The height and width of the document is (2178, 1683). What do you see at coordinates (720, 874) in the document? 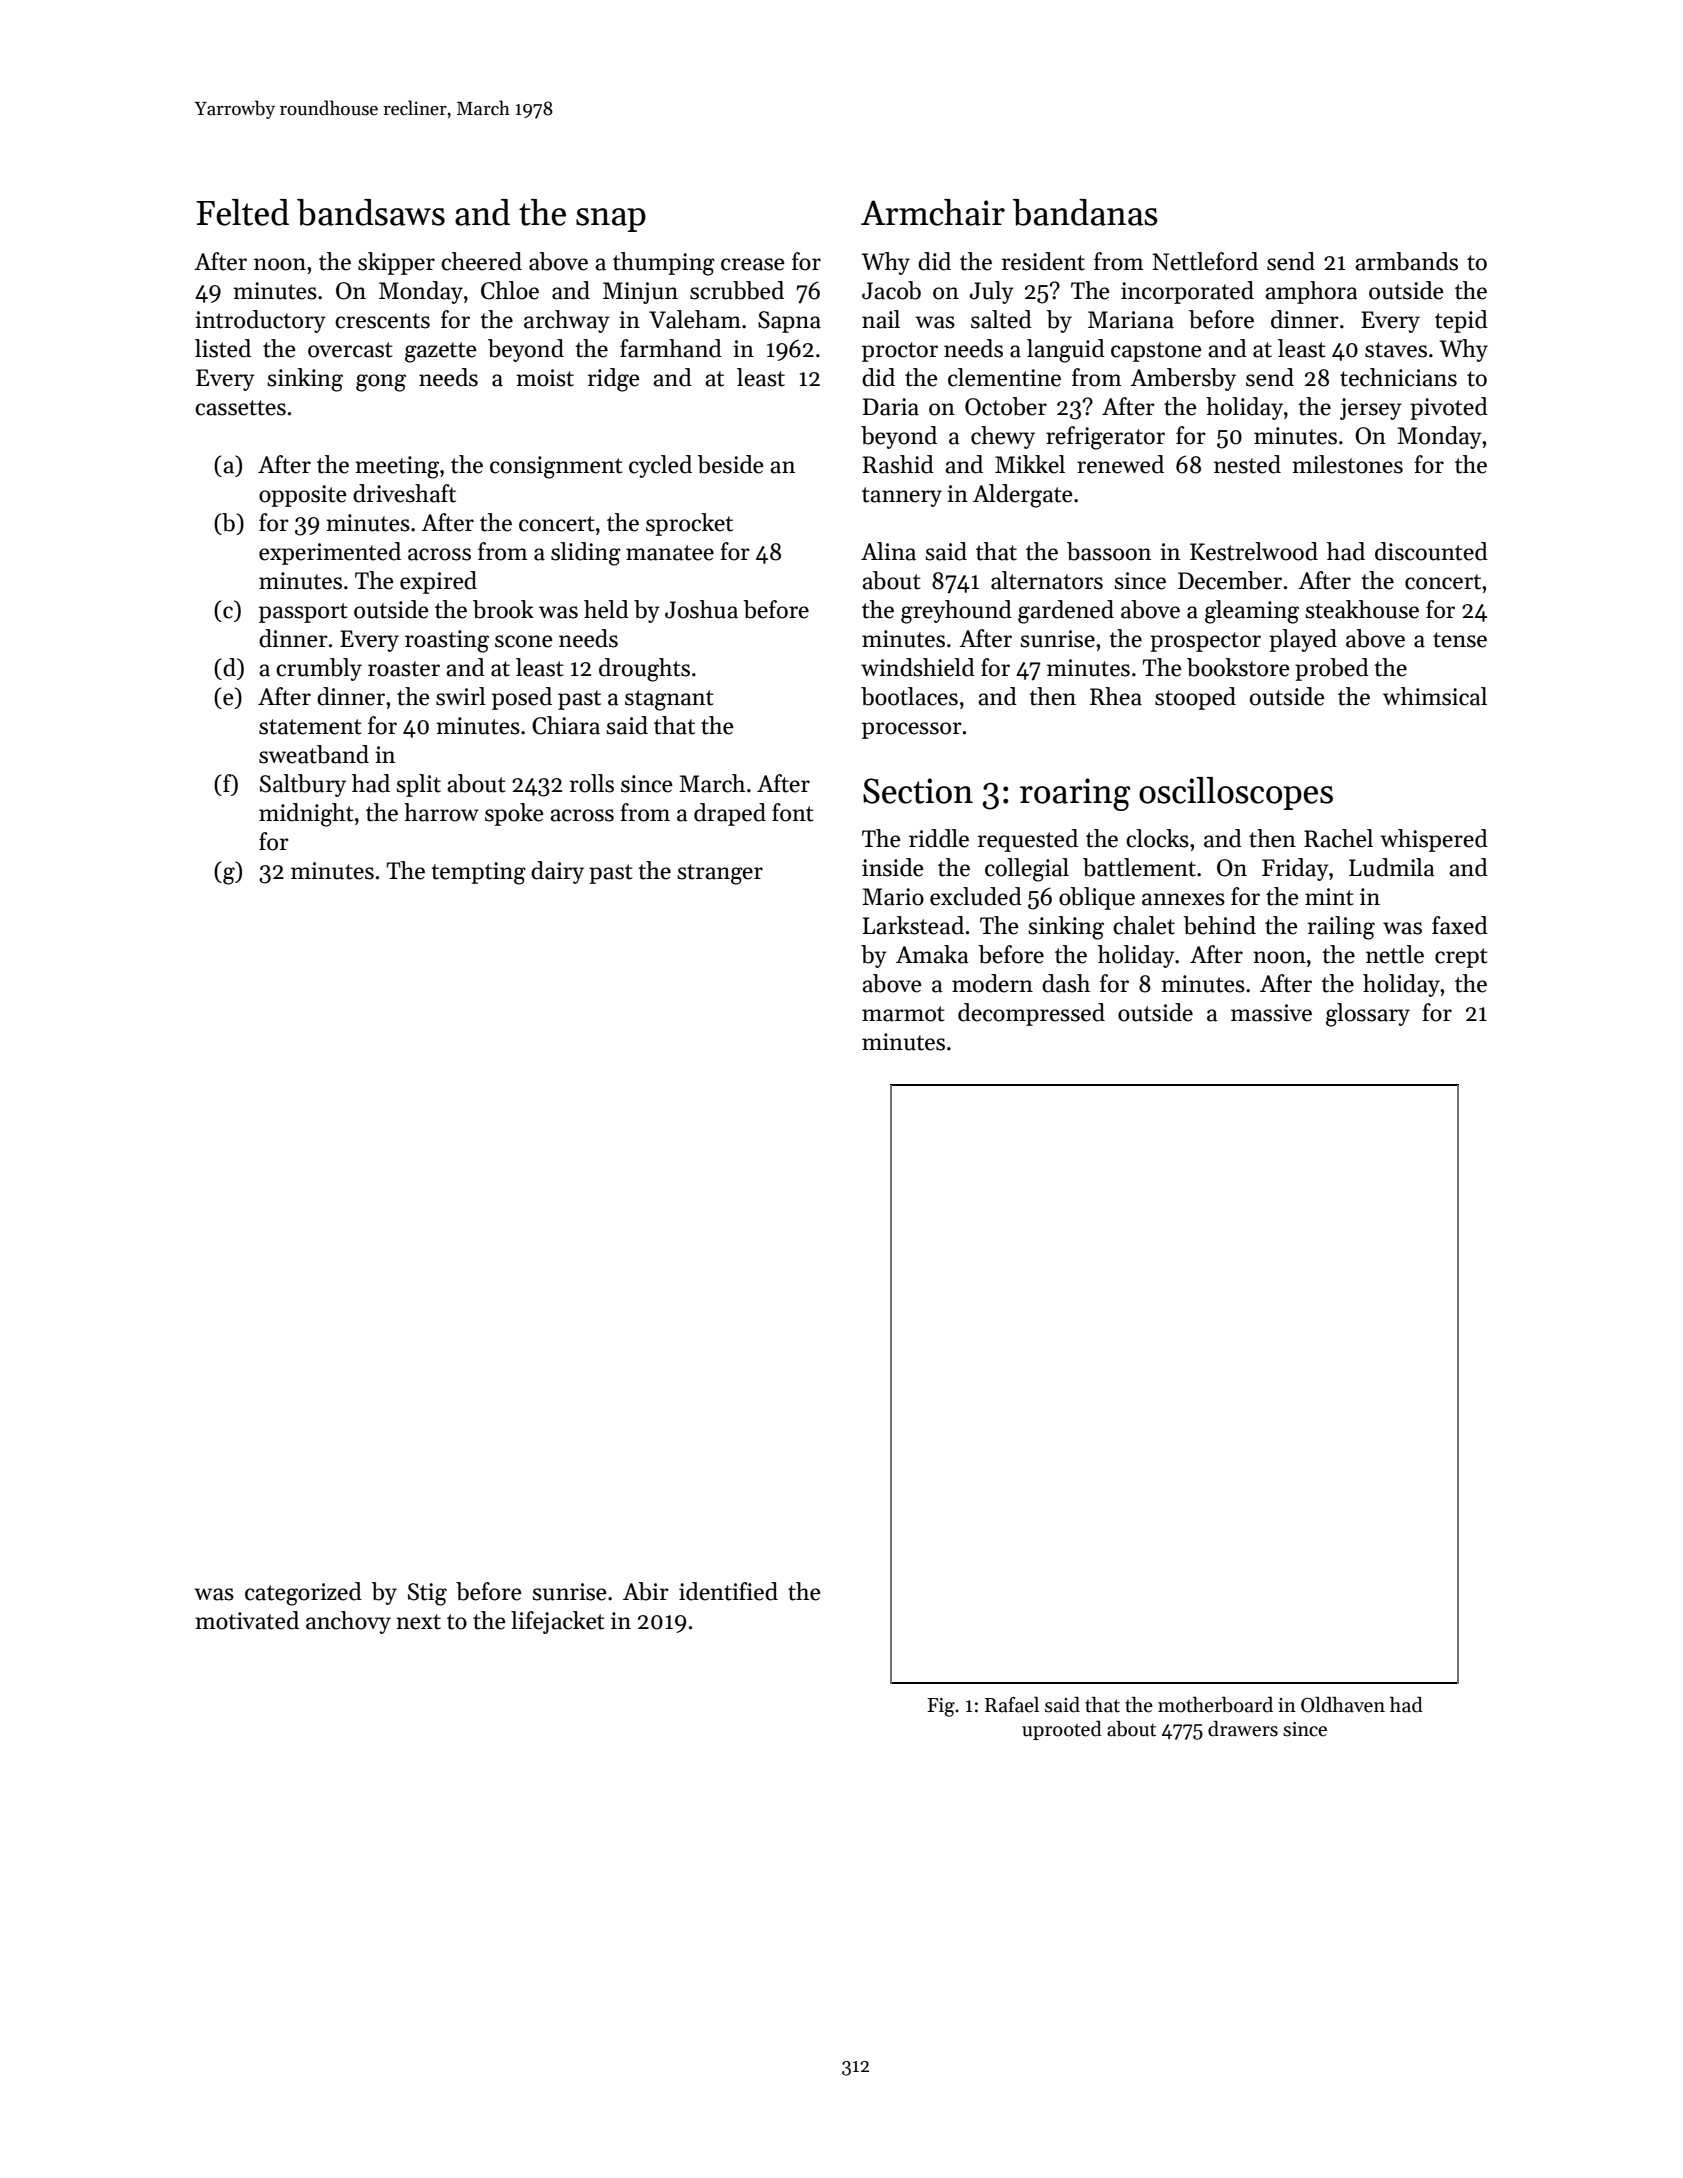
I see `stranger` at bounding box center [720, 874].
